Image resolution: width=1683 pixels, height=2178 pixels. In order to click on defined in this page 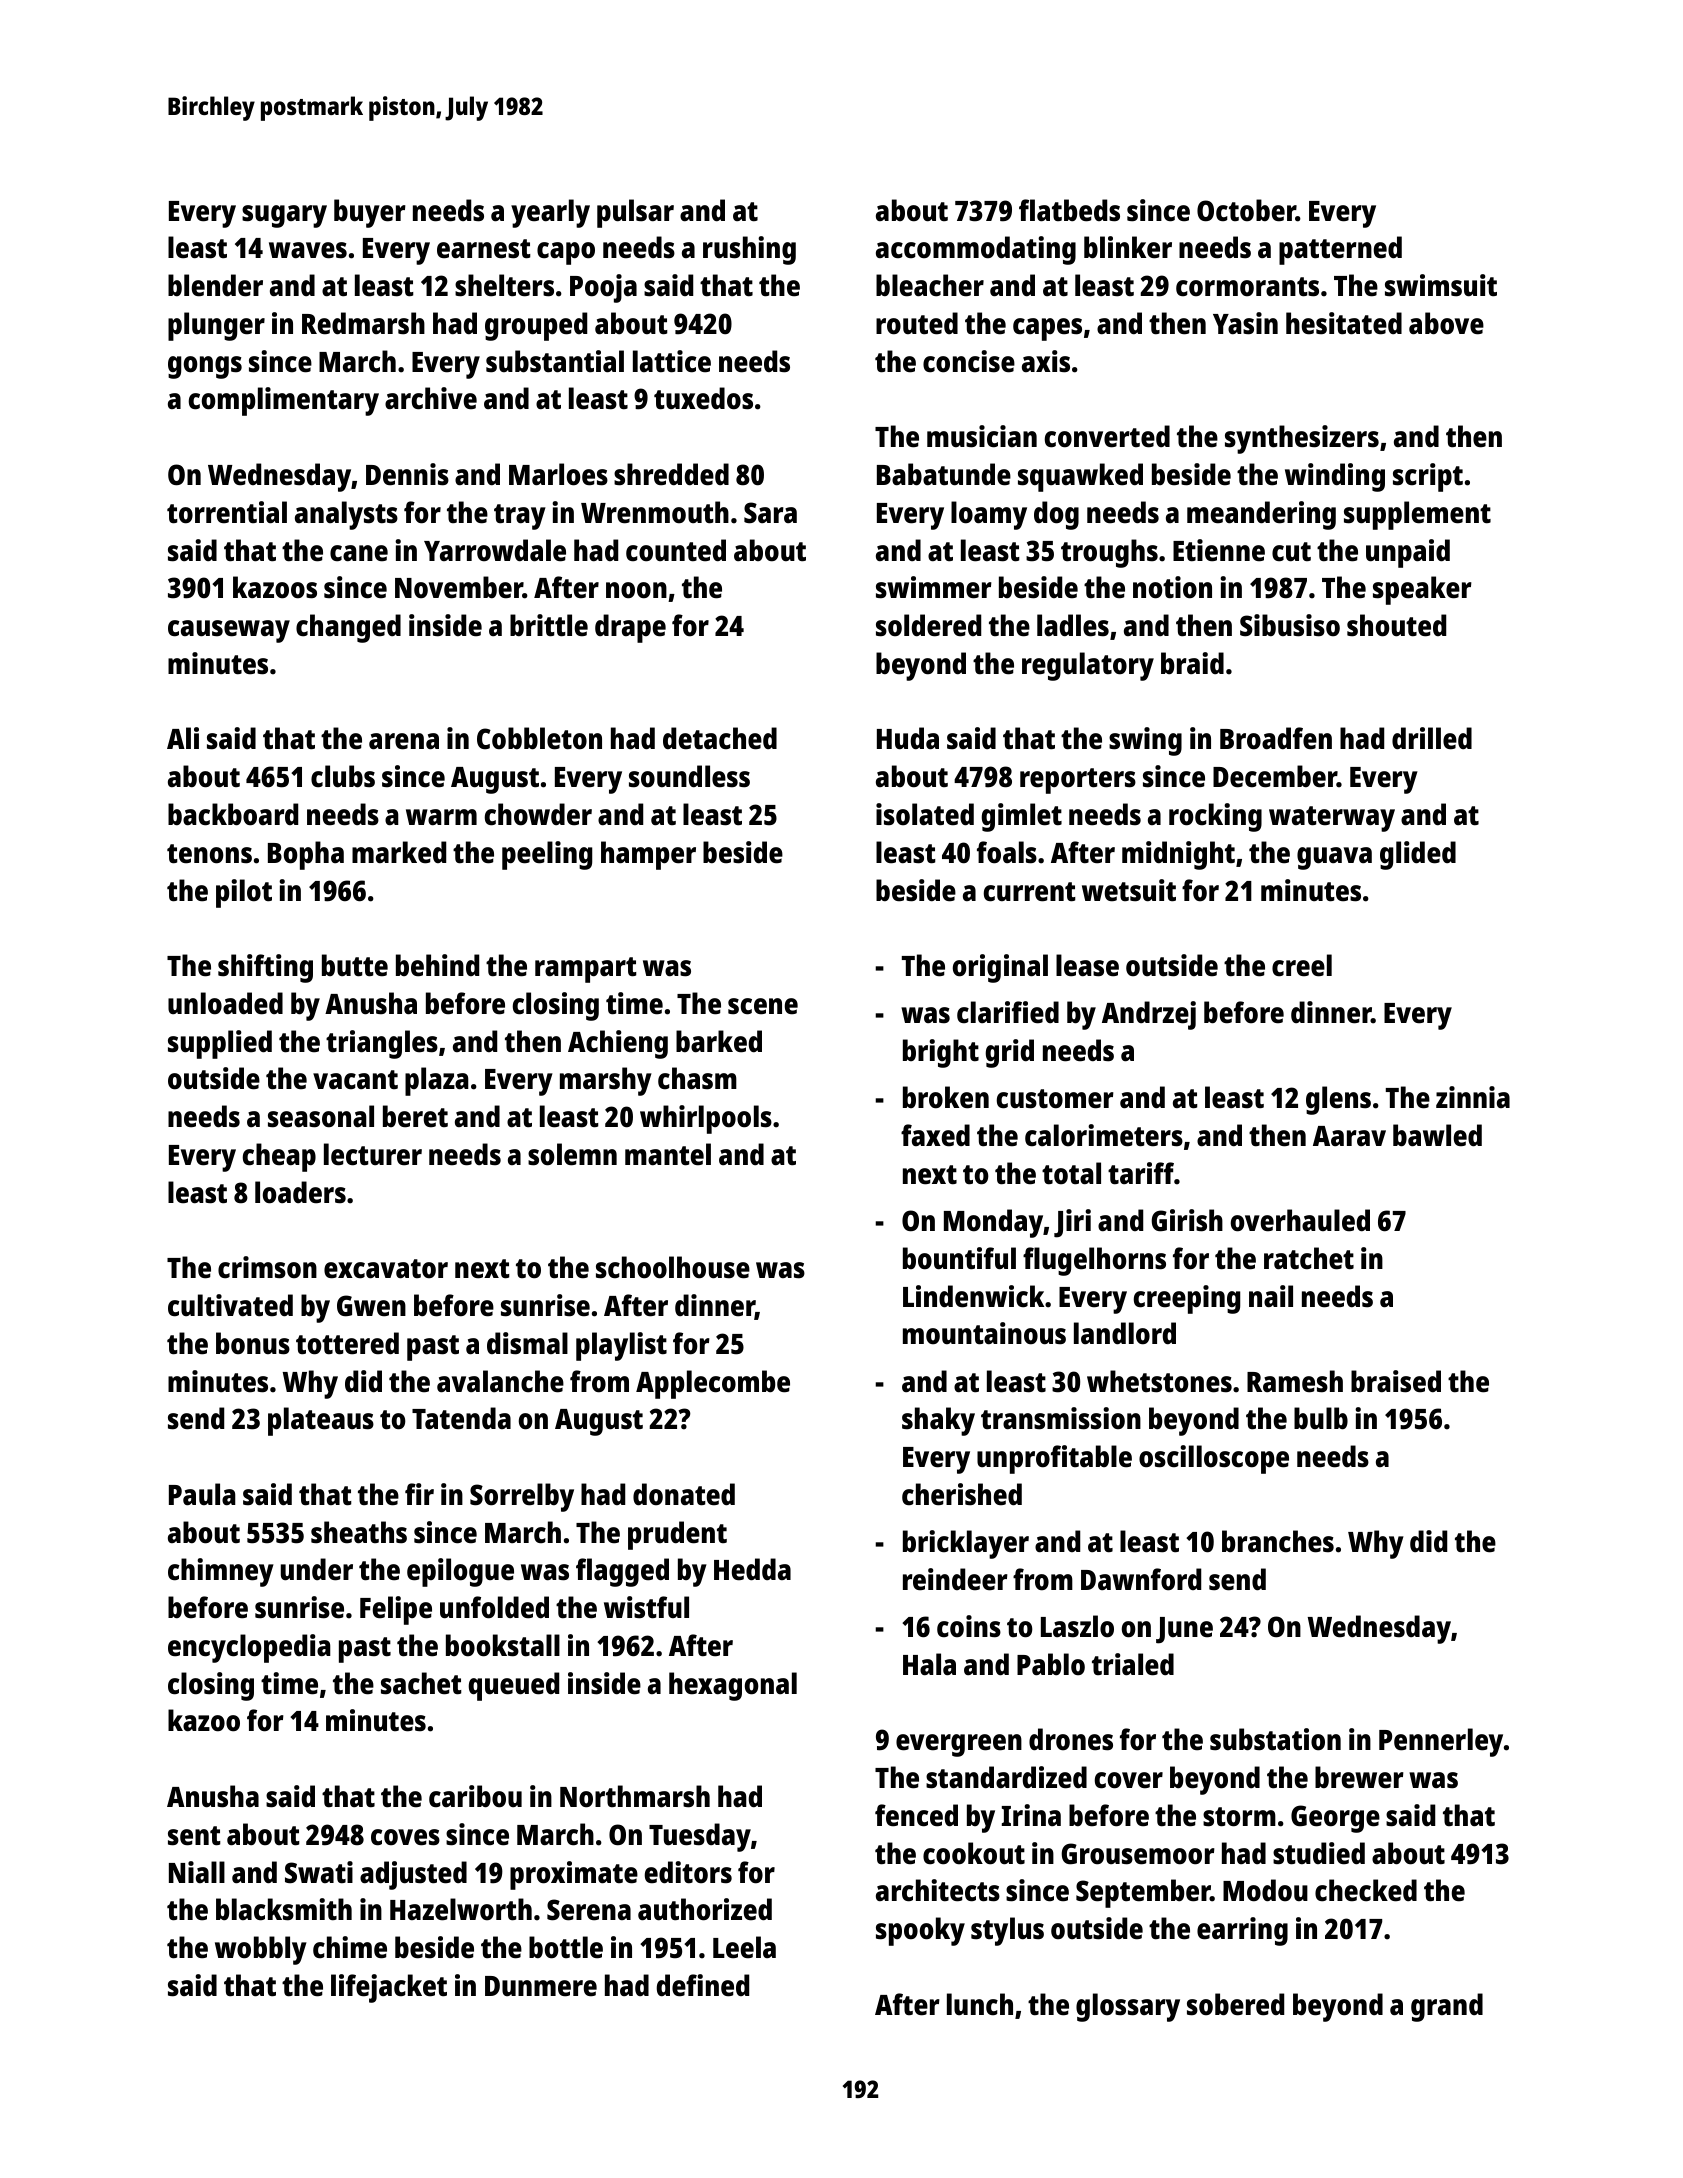, I will do `click(702, 1985)`.
